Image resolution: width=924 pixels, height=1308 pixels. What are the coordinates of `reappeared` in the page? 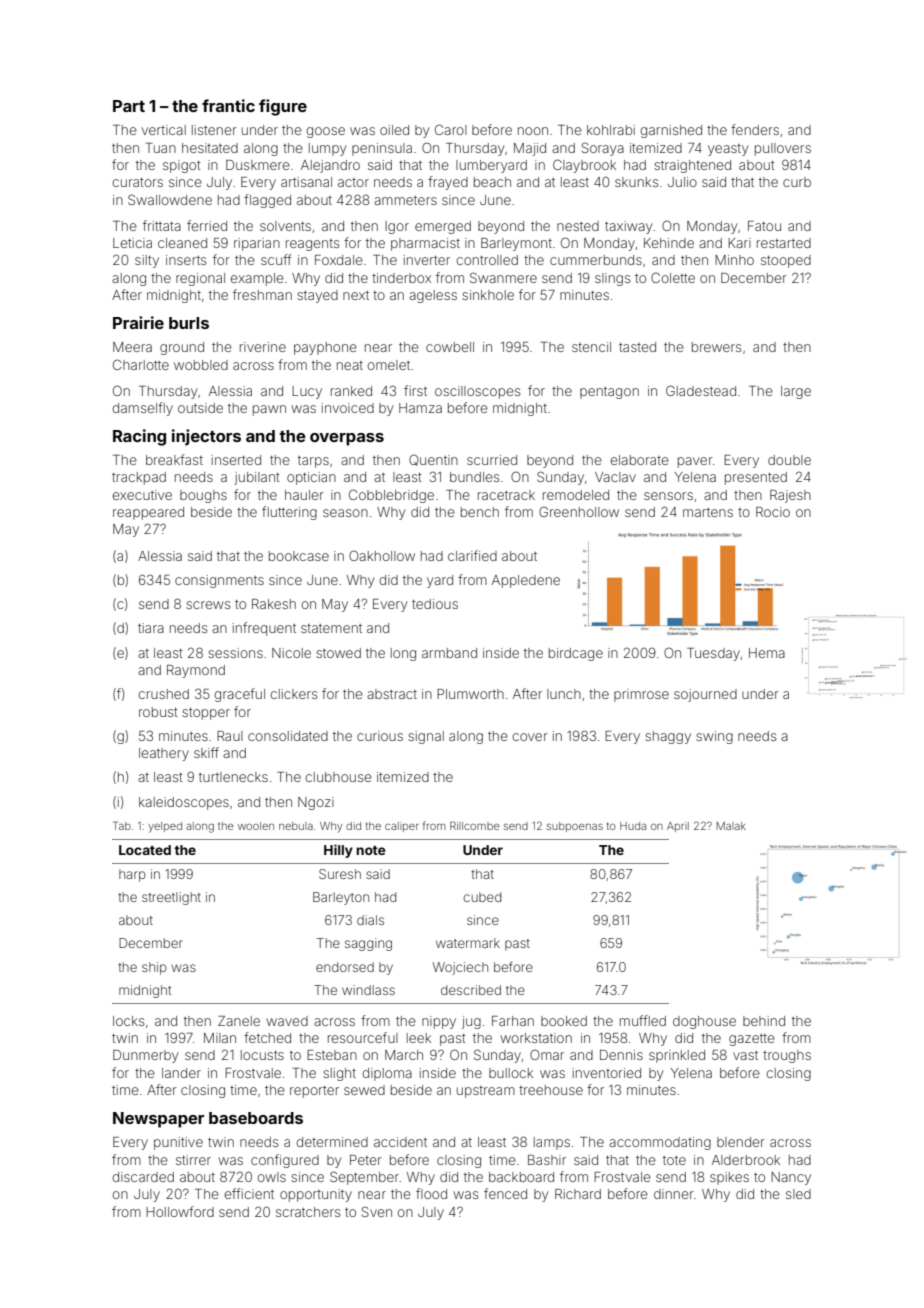 It's located at (148, 513).
